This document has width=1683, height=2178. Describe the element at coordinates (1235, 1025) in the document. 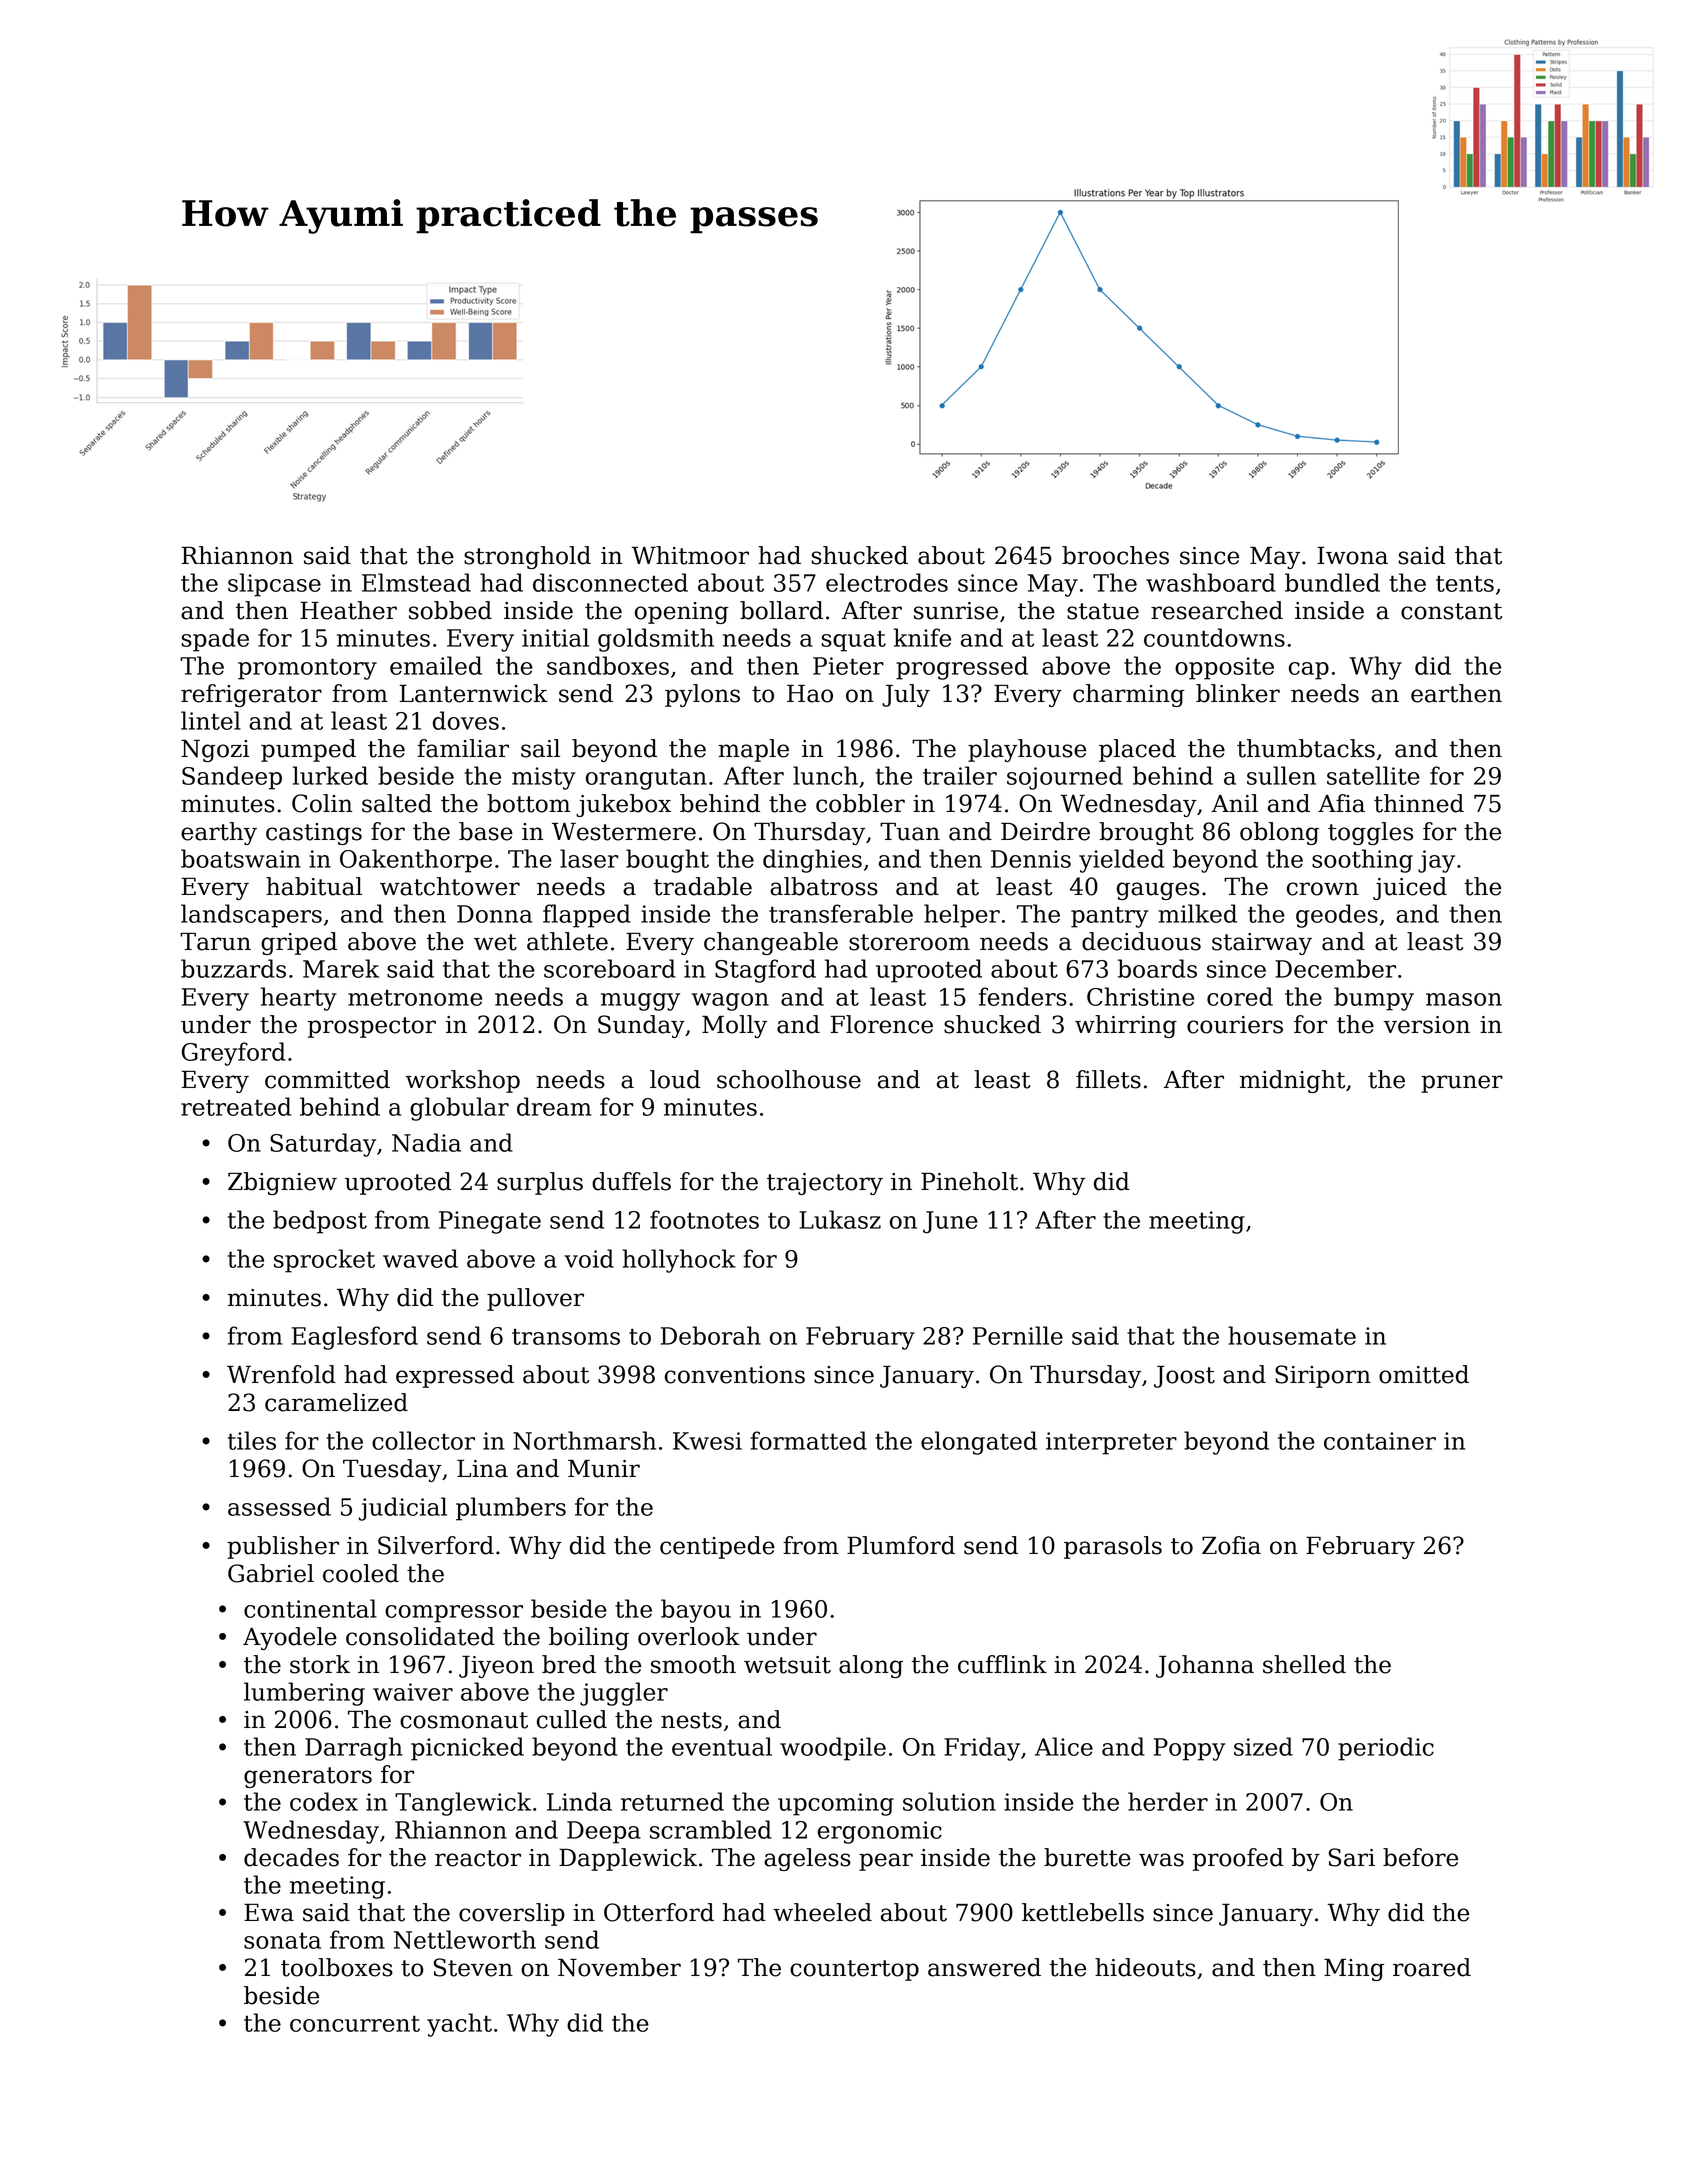

I see `couriers` at that location.
